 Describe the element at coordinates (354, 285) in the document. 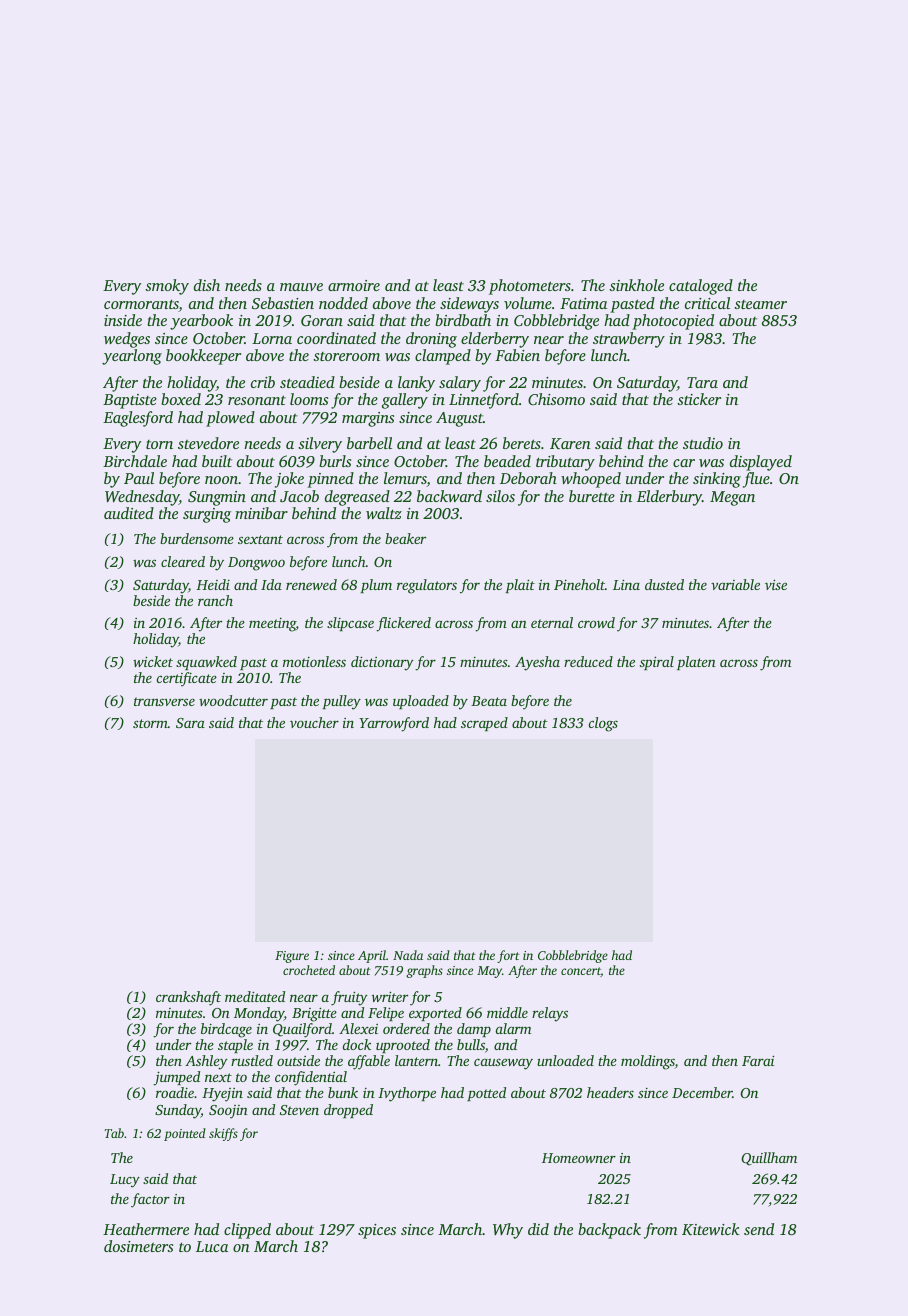

I see `armoire` at that location.
